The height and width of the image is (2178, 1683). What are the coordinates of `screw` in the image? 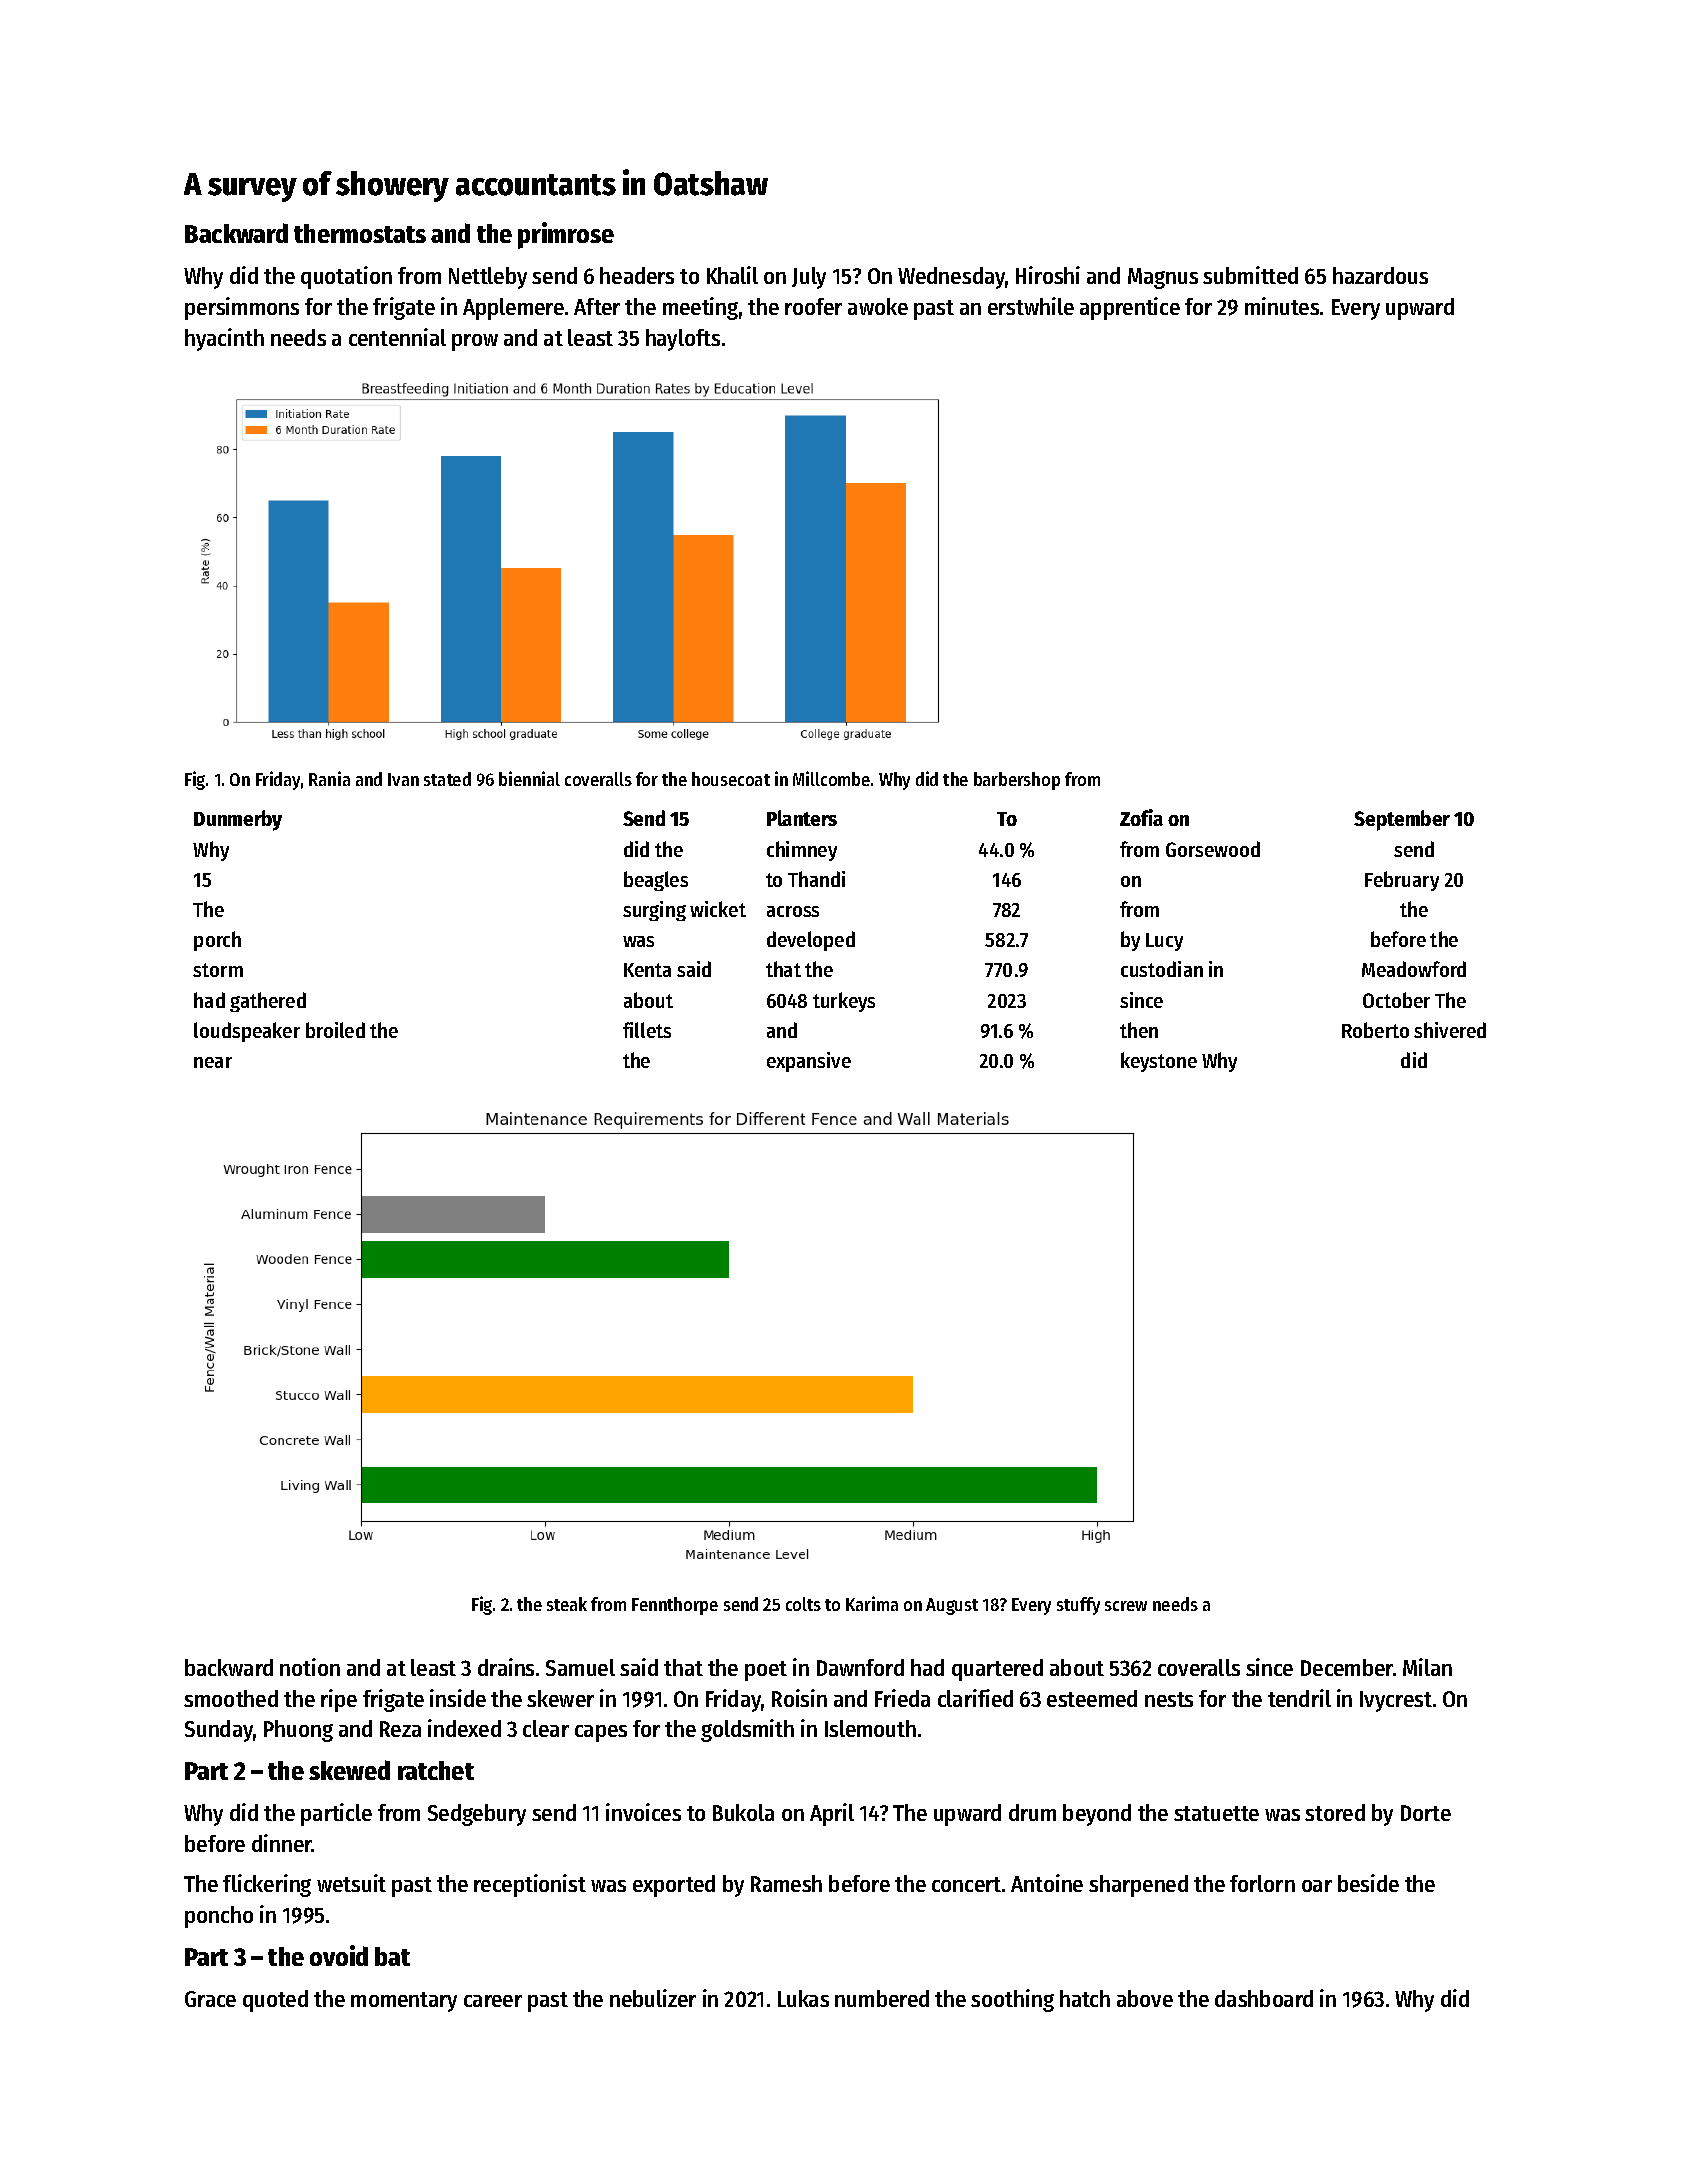 It's located at (1126, 1606).
